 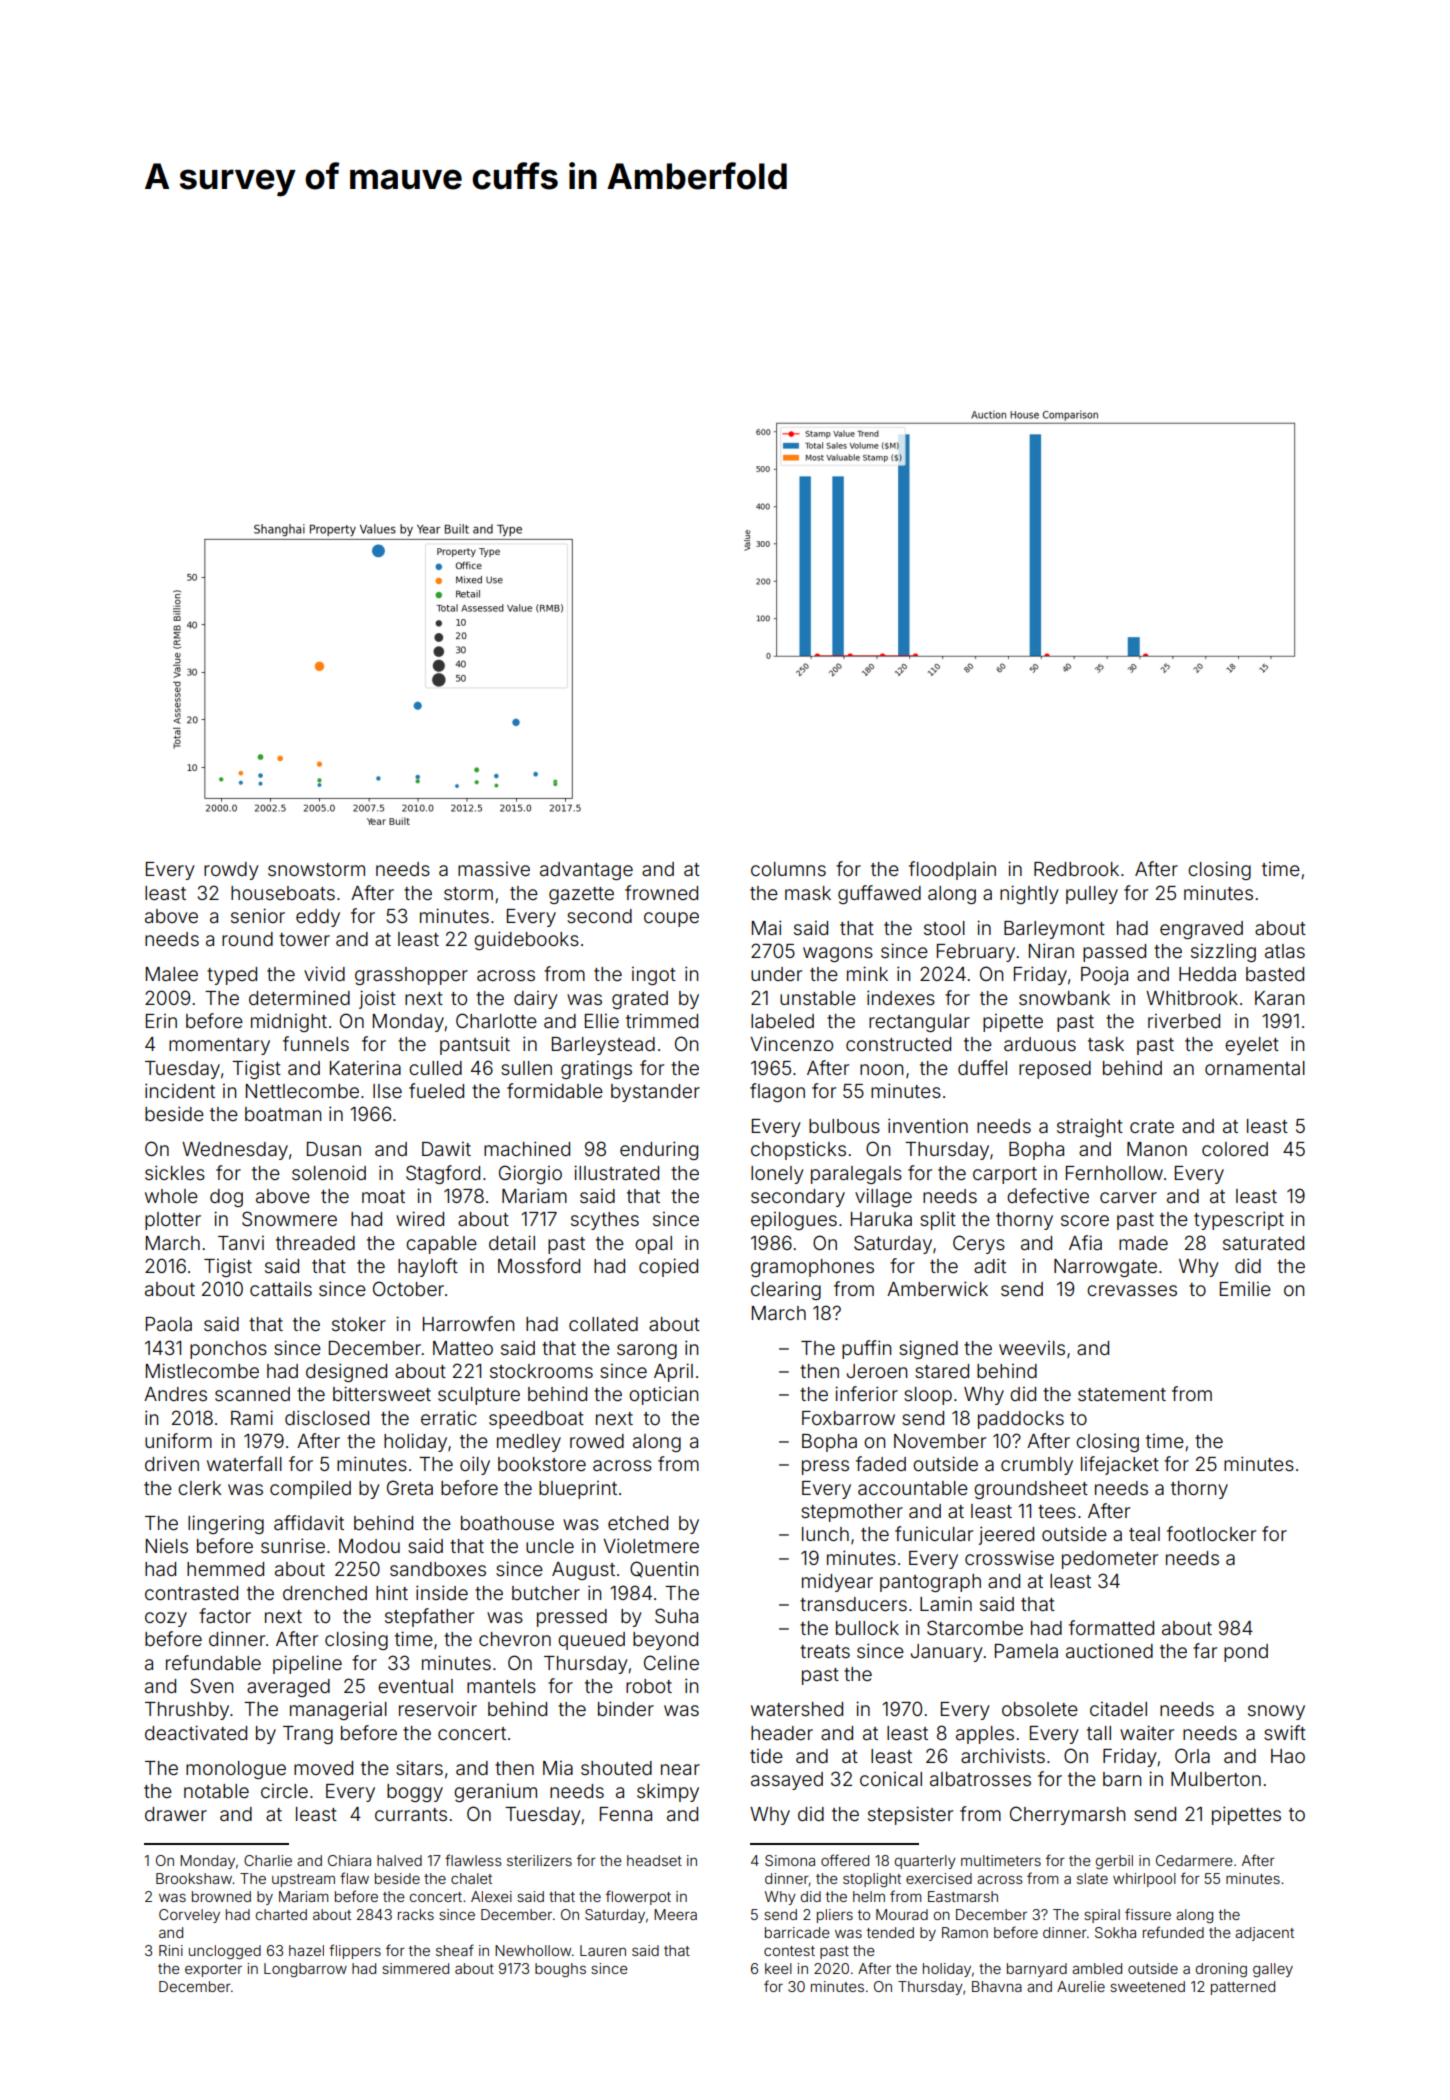 I want to click on optician, so click(x=663, y=1395).
